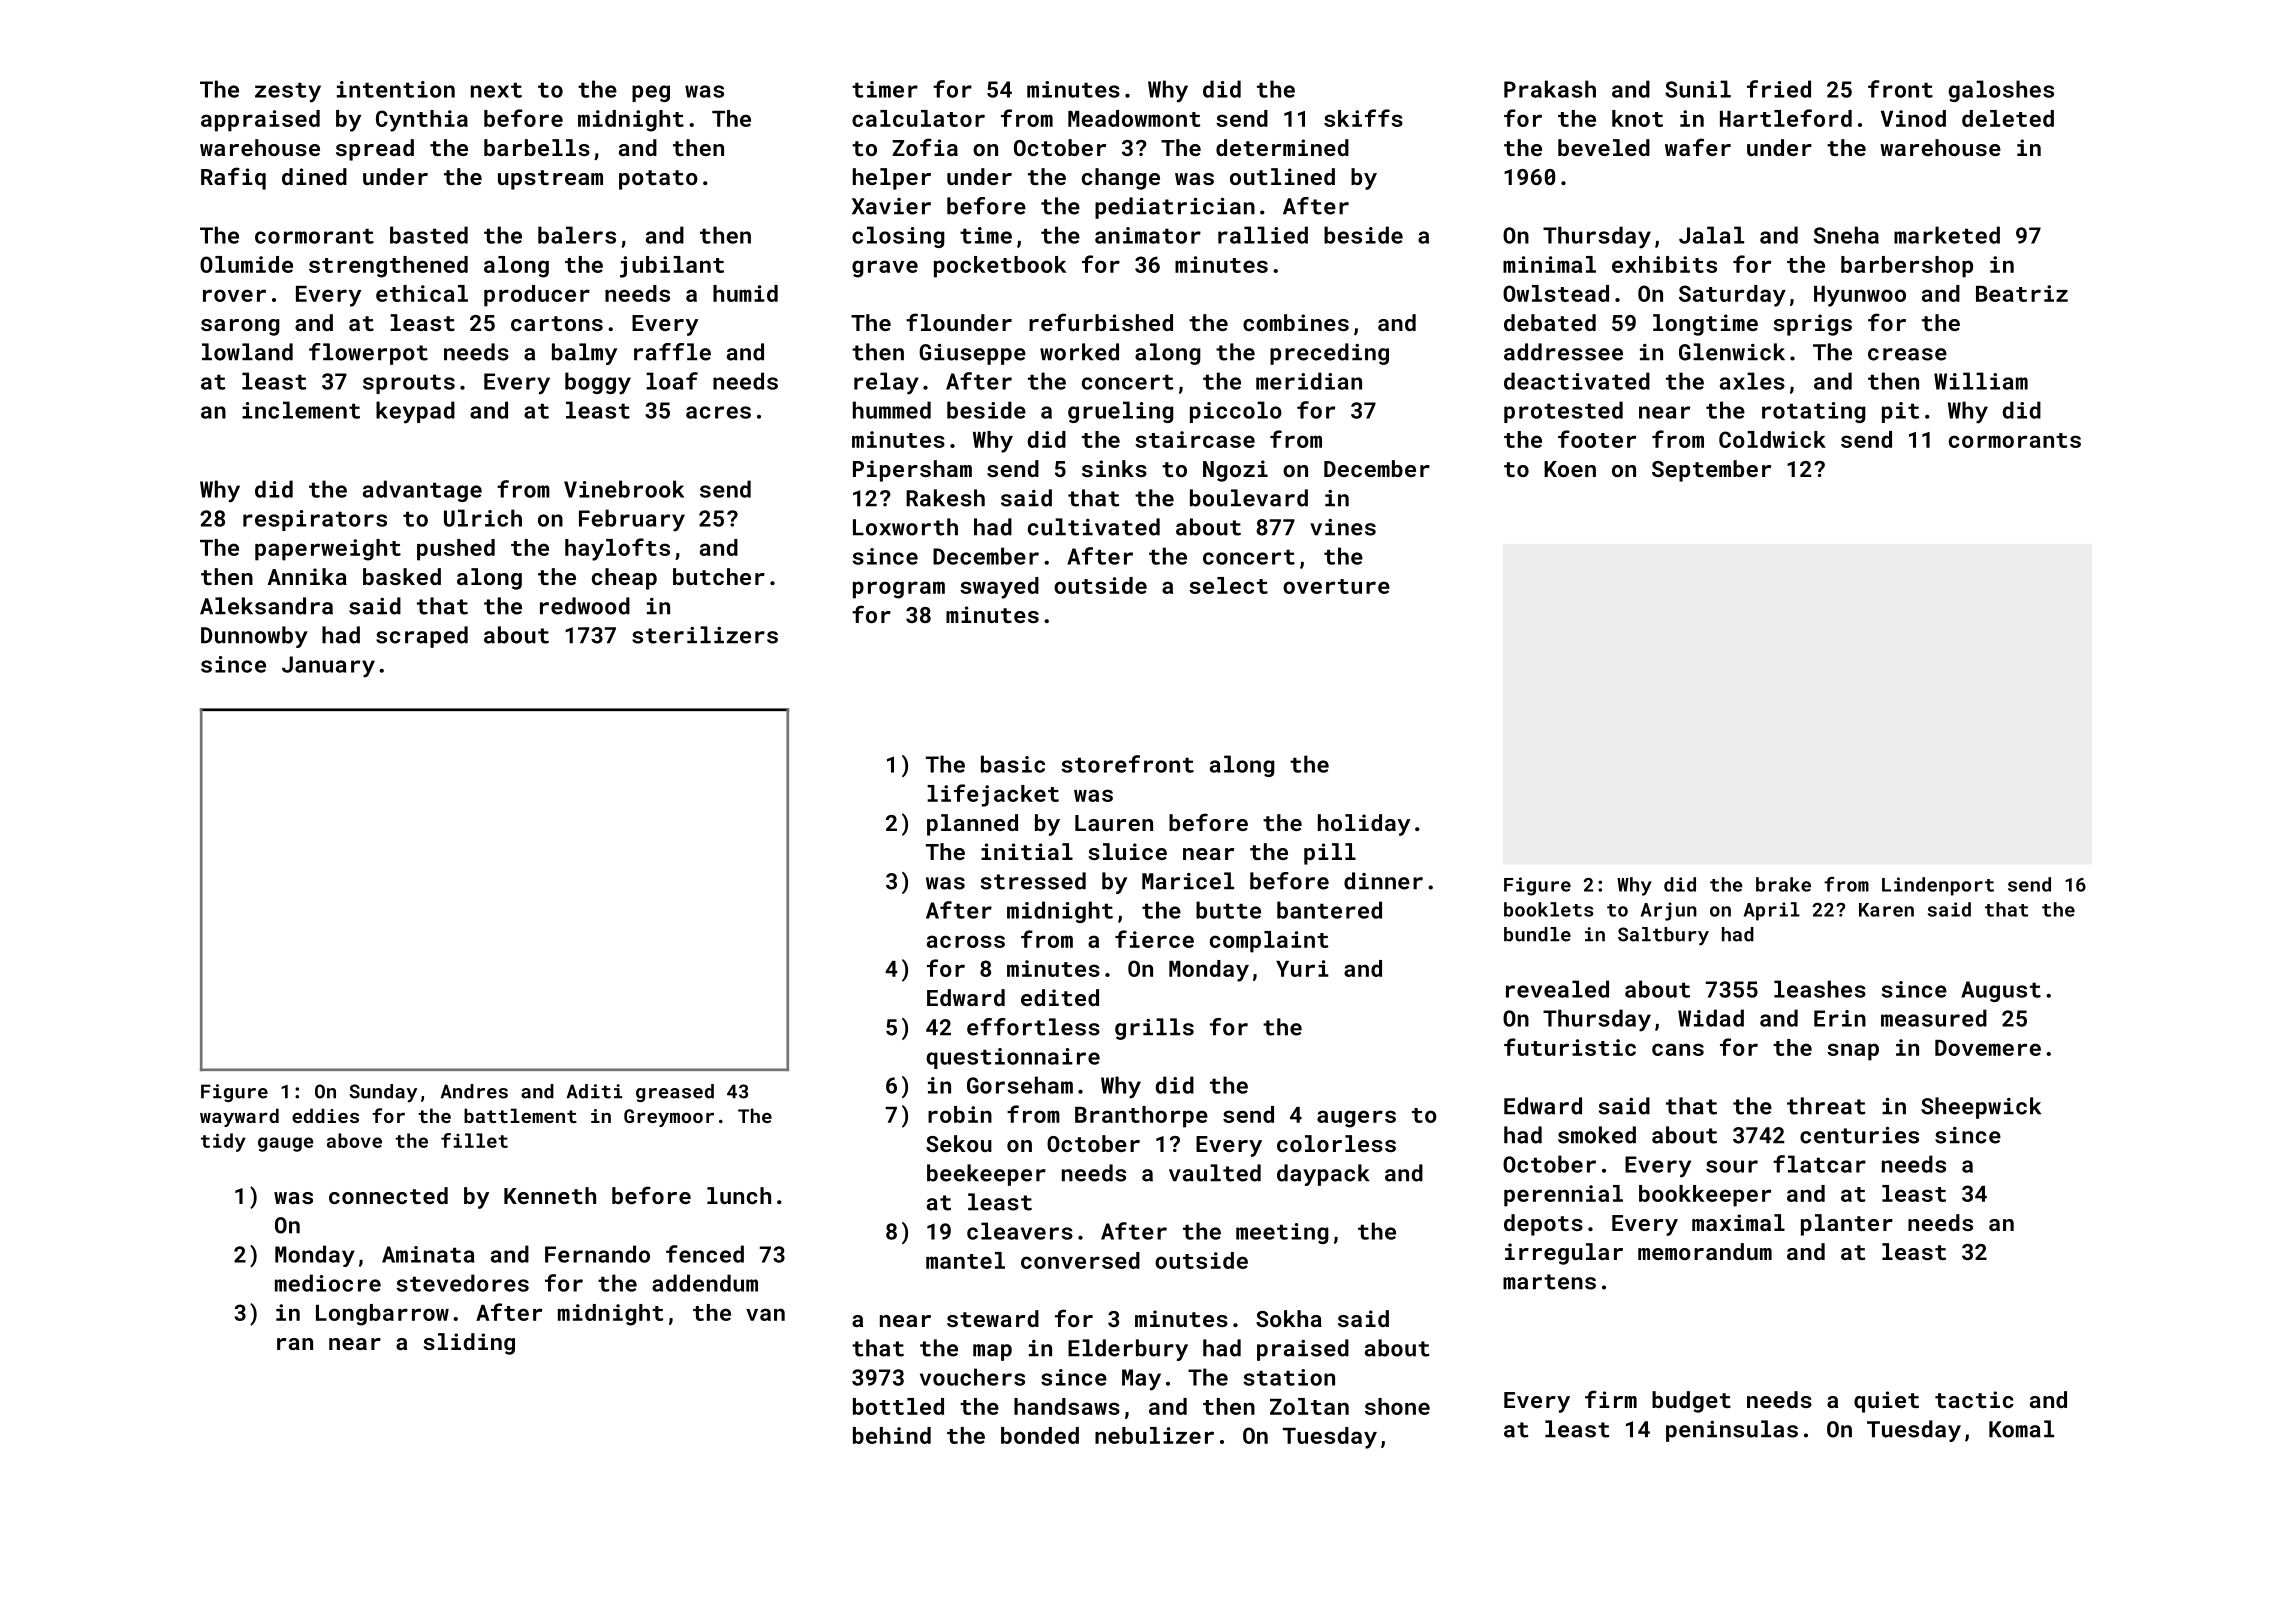 The width and height of the document is (2292, 1620). What do you see at coordinates (1698, 147) in the document?
I see `wafer` at bounding box center [1698, 147].
